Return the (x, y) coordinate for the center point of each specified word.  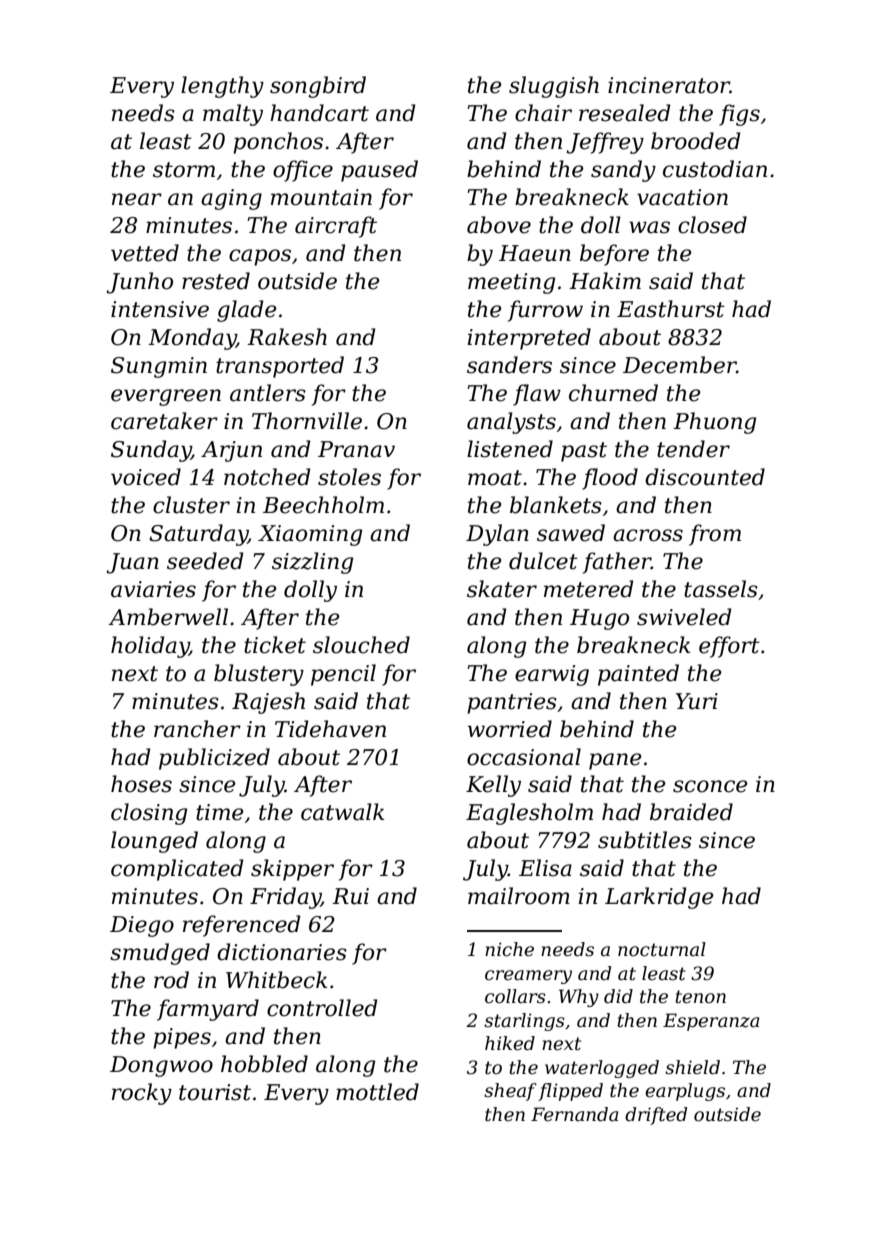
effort (729, 647)
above (499, 225)
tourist (215, 1092)
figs (739, 115)
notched (267, 477)
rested (216, 281)
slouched (361, 645)
